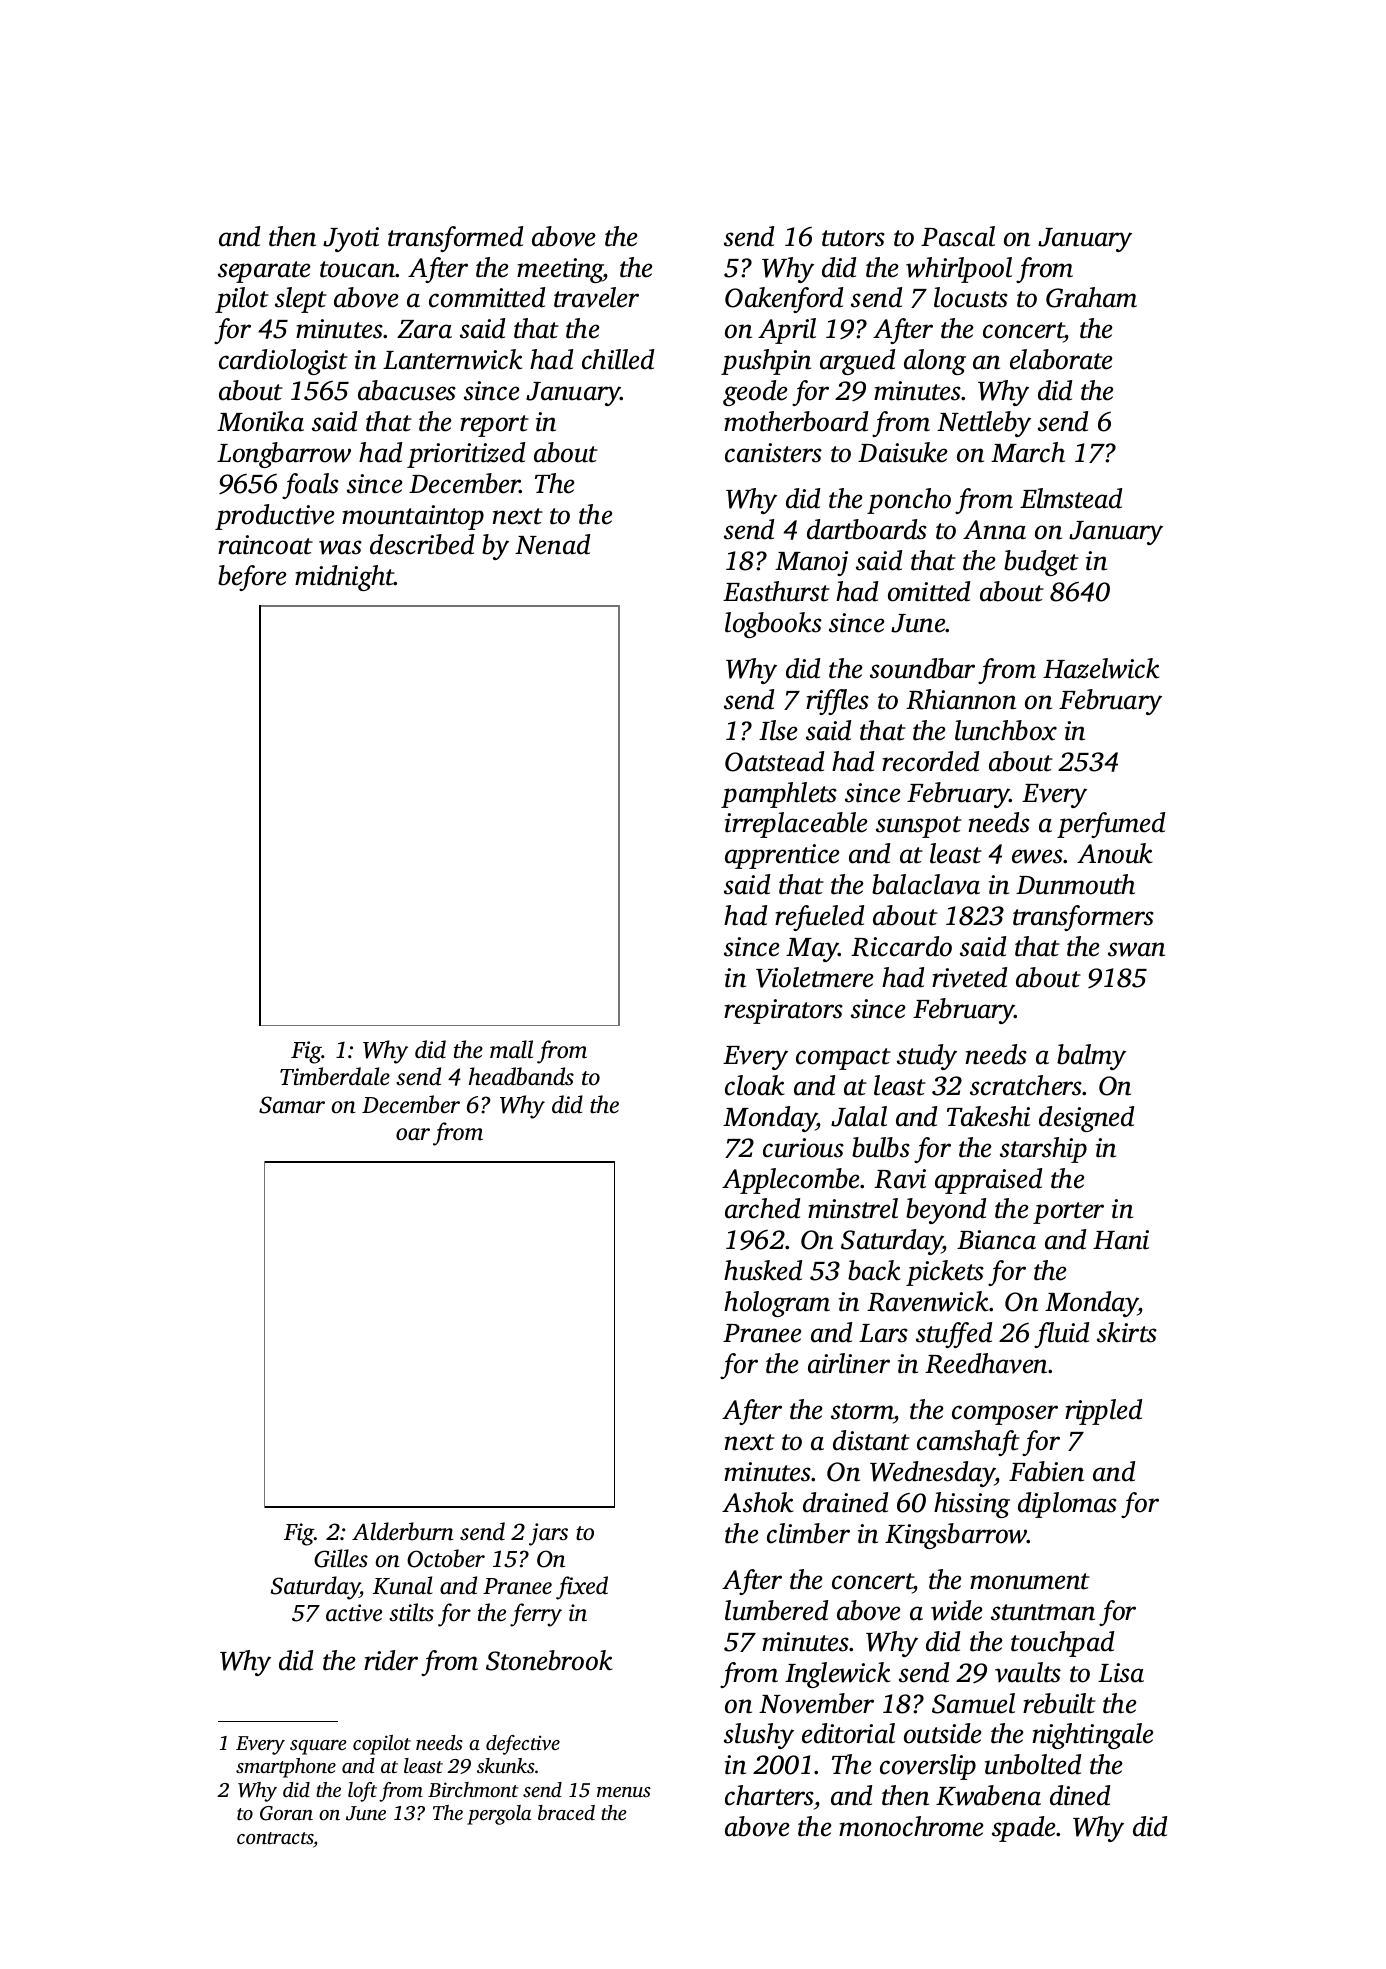  What do you see at coordinates (494, 426) in the image?
I see `report` at bounding box center [494, 426].
